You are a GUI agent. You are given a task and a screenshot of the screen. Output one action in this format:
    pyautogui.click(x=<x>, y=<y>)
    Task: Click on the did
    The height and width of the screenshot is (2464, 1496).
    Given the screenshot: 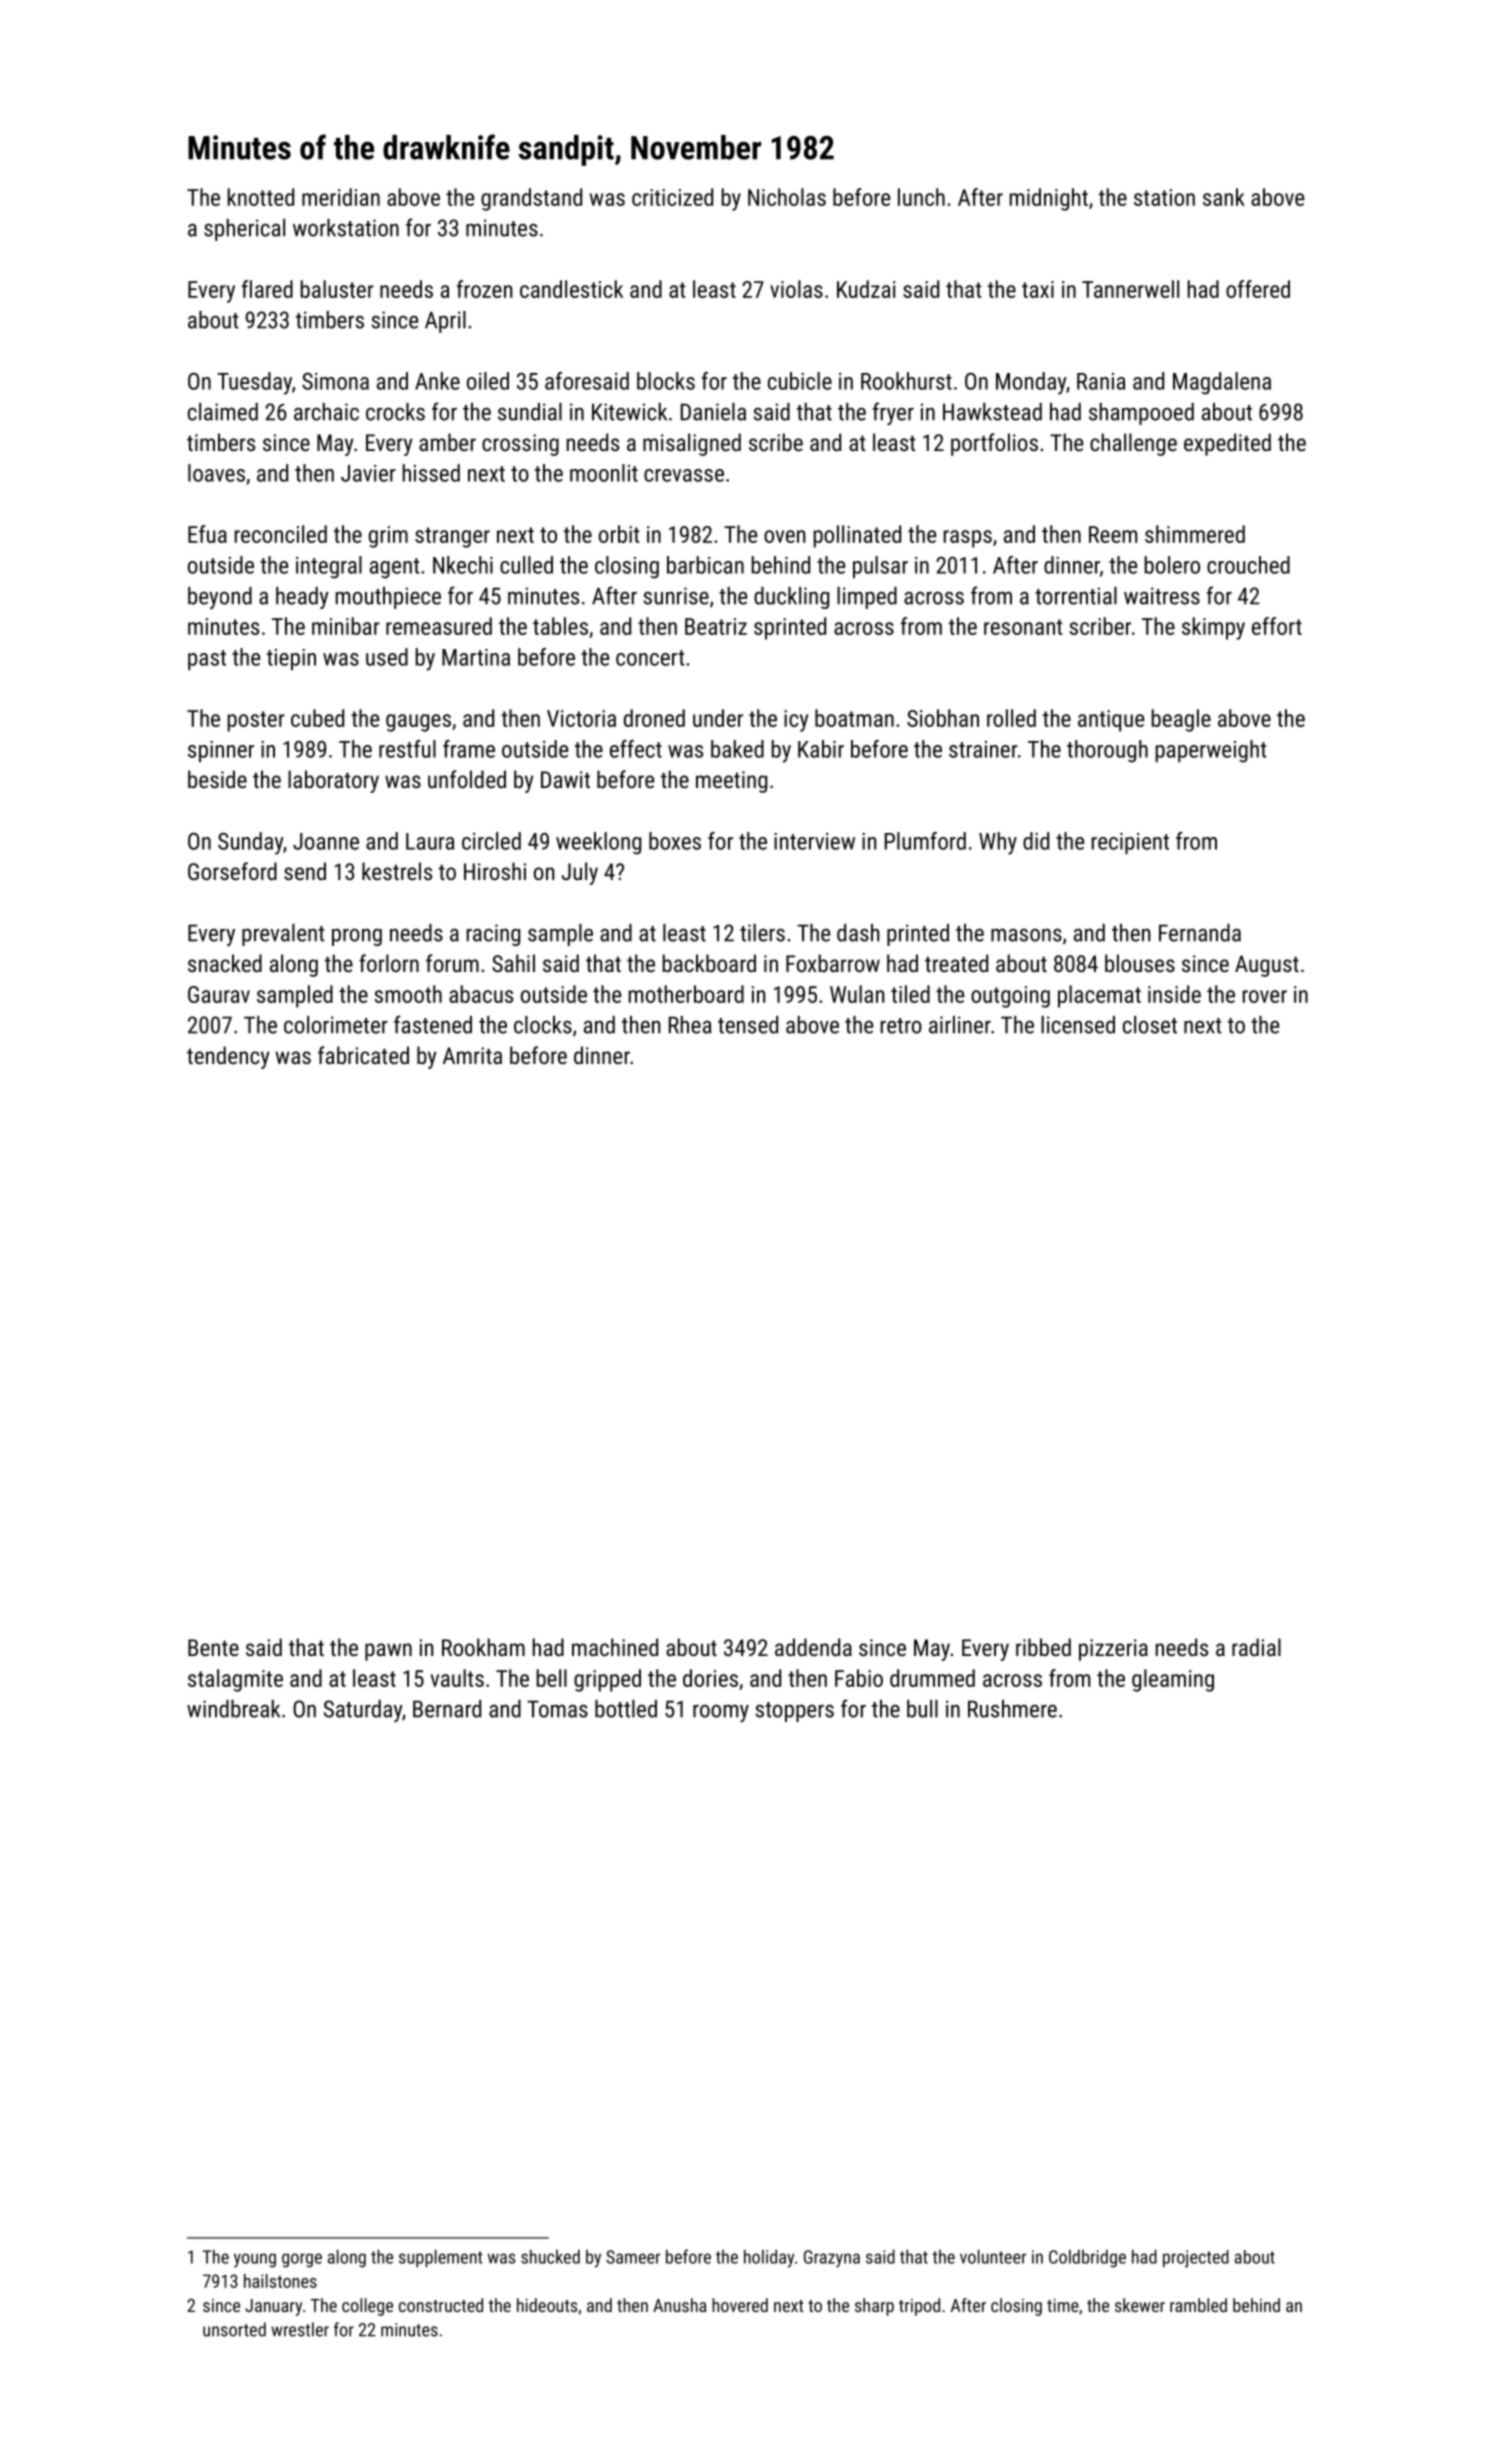 What is the action you would take?
    pyautogui.click(x=1036, y=841)
